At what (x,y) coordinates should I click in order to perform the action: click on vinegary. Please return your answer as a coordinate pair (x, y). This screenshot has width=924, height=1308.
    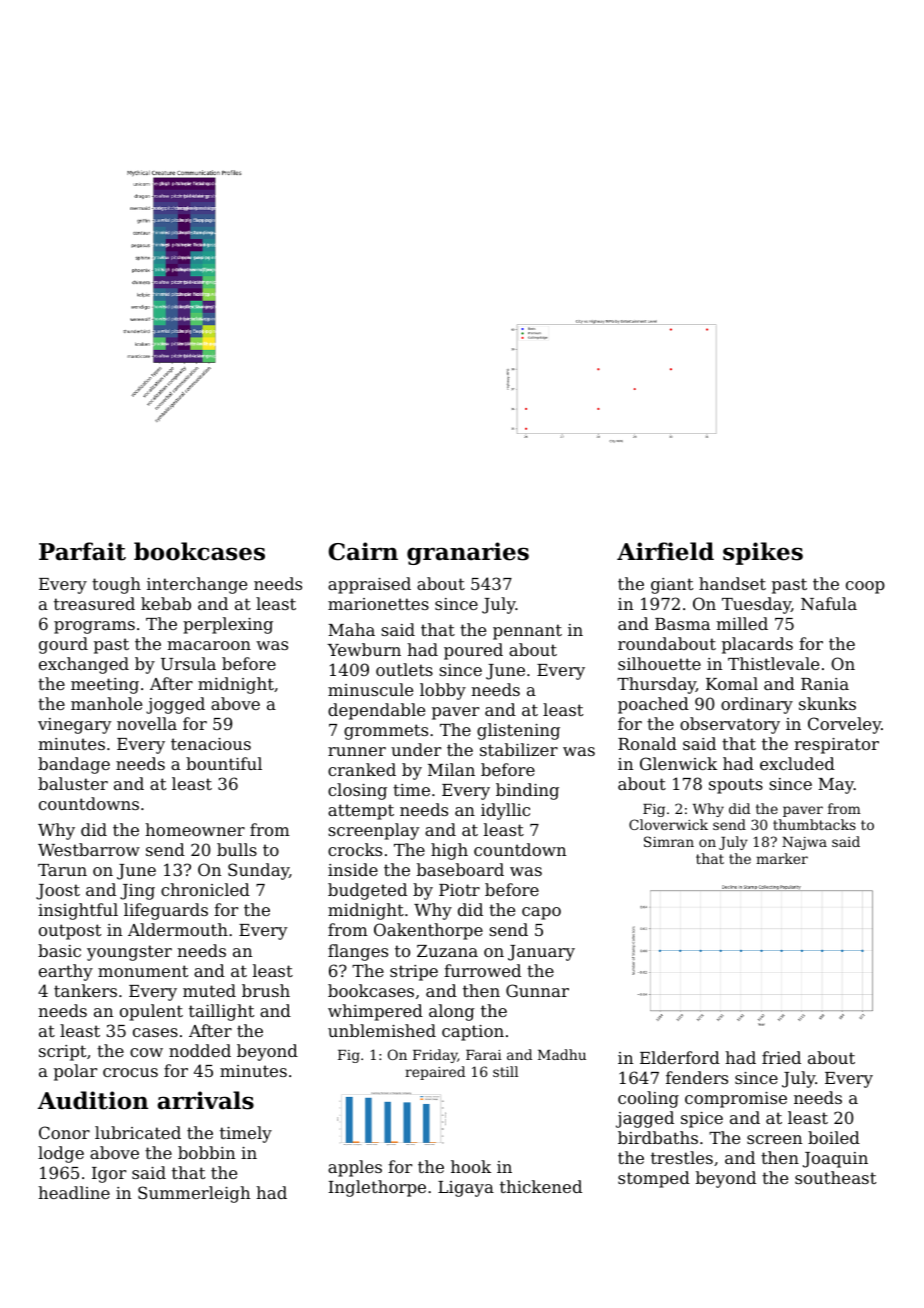
    Looking at the image, I should click on (75, 726).
